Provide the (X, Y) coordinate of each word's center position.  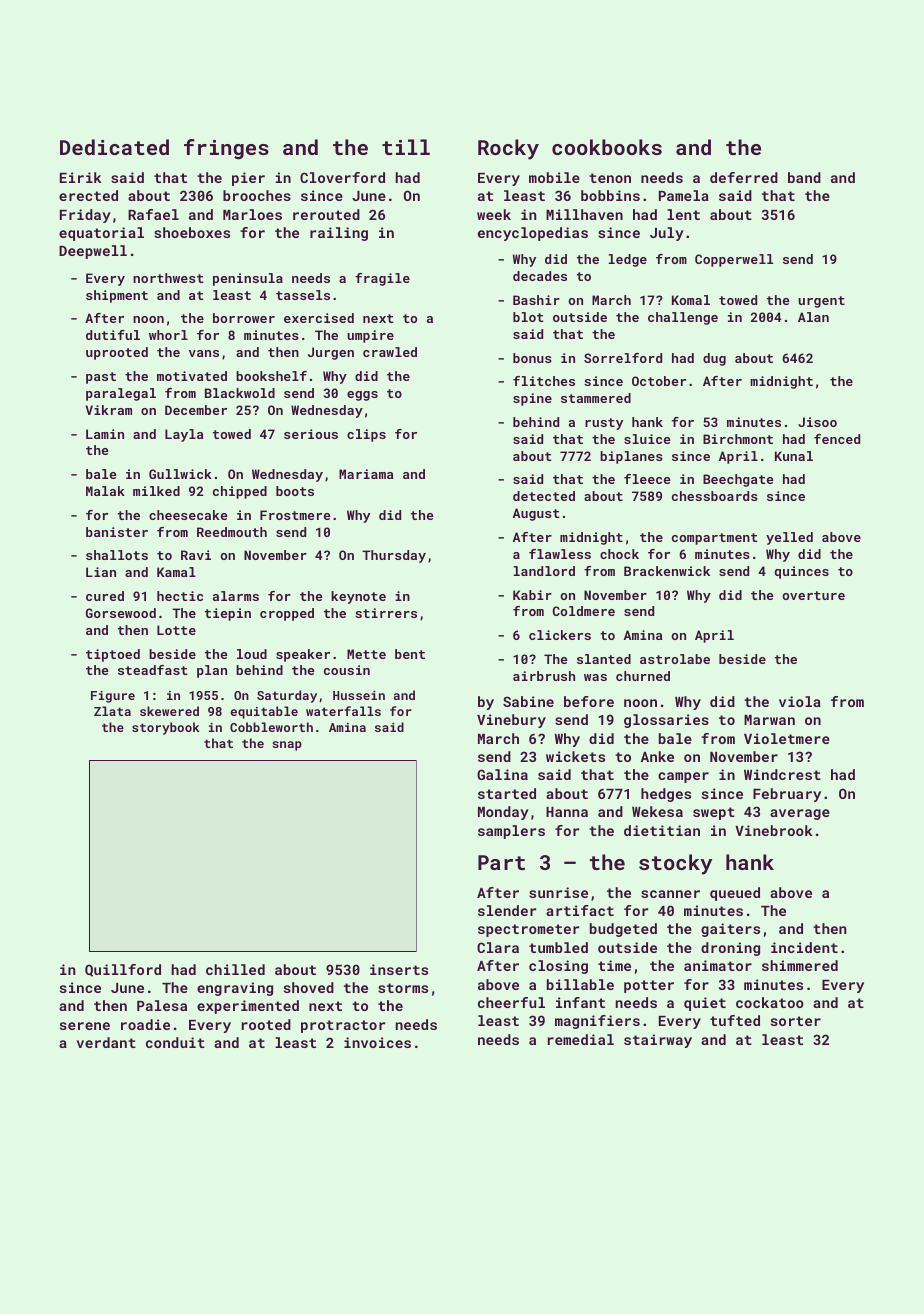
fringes (226, 149)
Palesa (162, 1005)
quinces (802, 572)
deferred (744, 177)
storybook (166, 728)
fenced (837, 439)
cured (105, 596)
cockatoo (770, 1002)
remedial (581, 1039)
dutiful (113, 335)
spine (532, 399)
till (406, 147)
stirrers (386, 613)
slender (507, 910)
